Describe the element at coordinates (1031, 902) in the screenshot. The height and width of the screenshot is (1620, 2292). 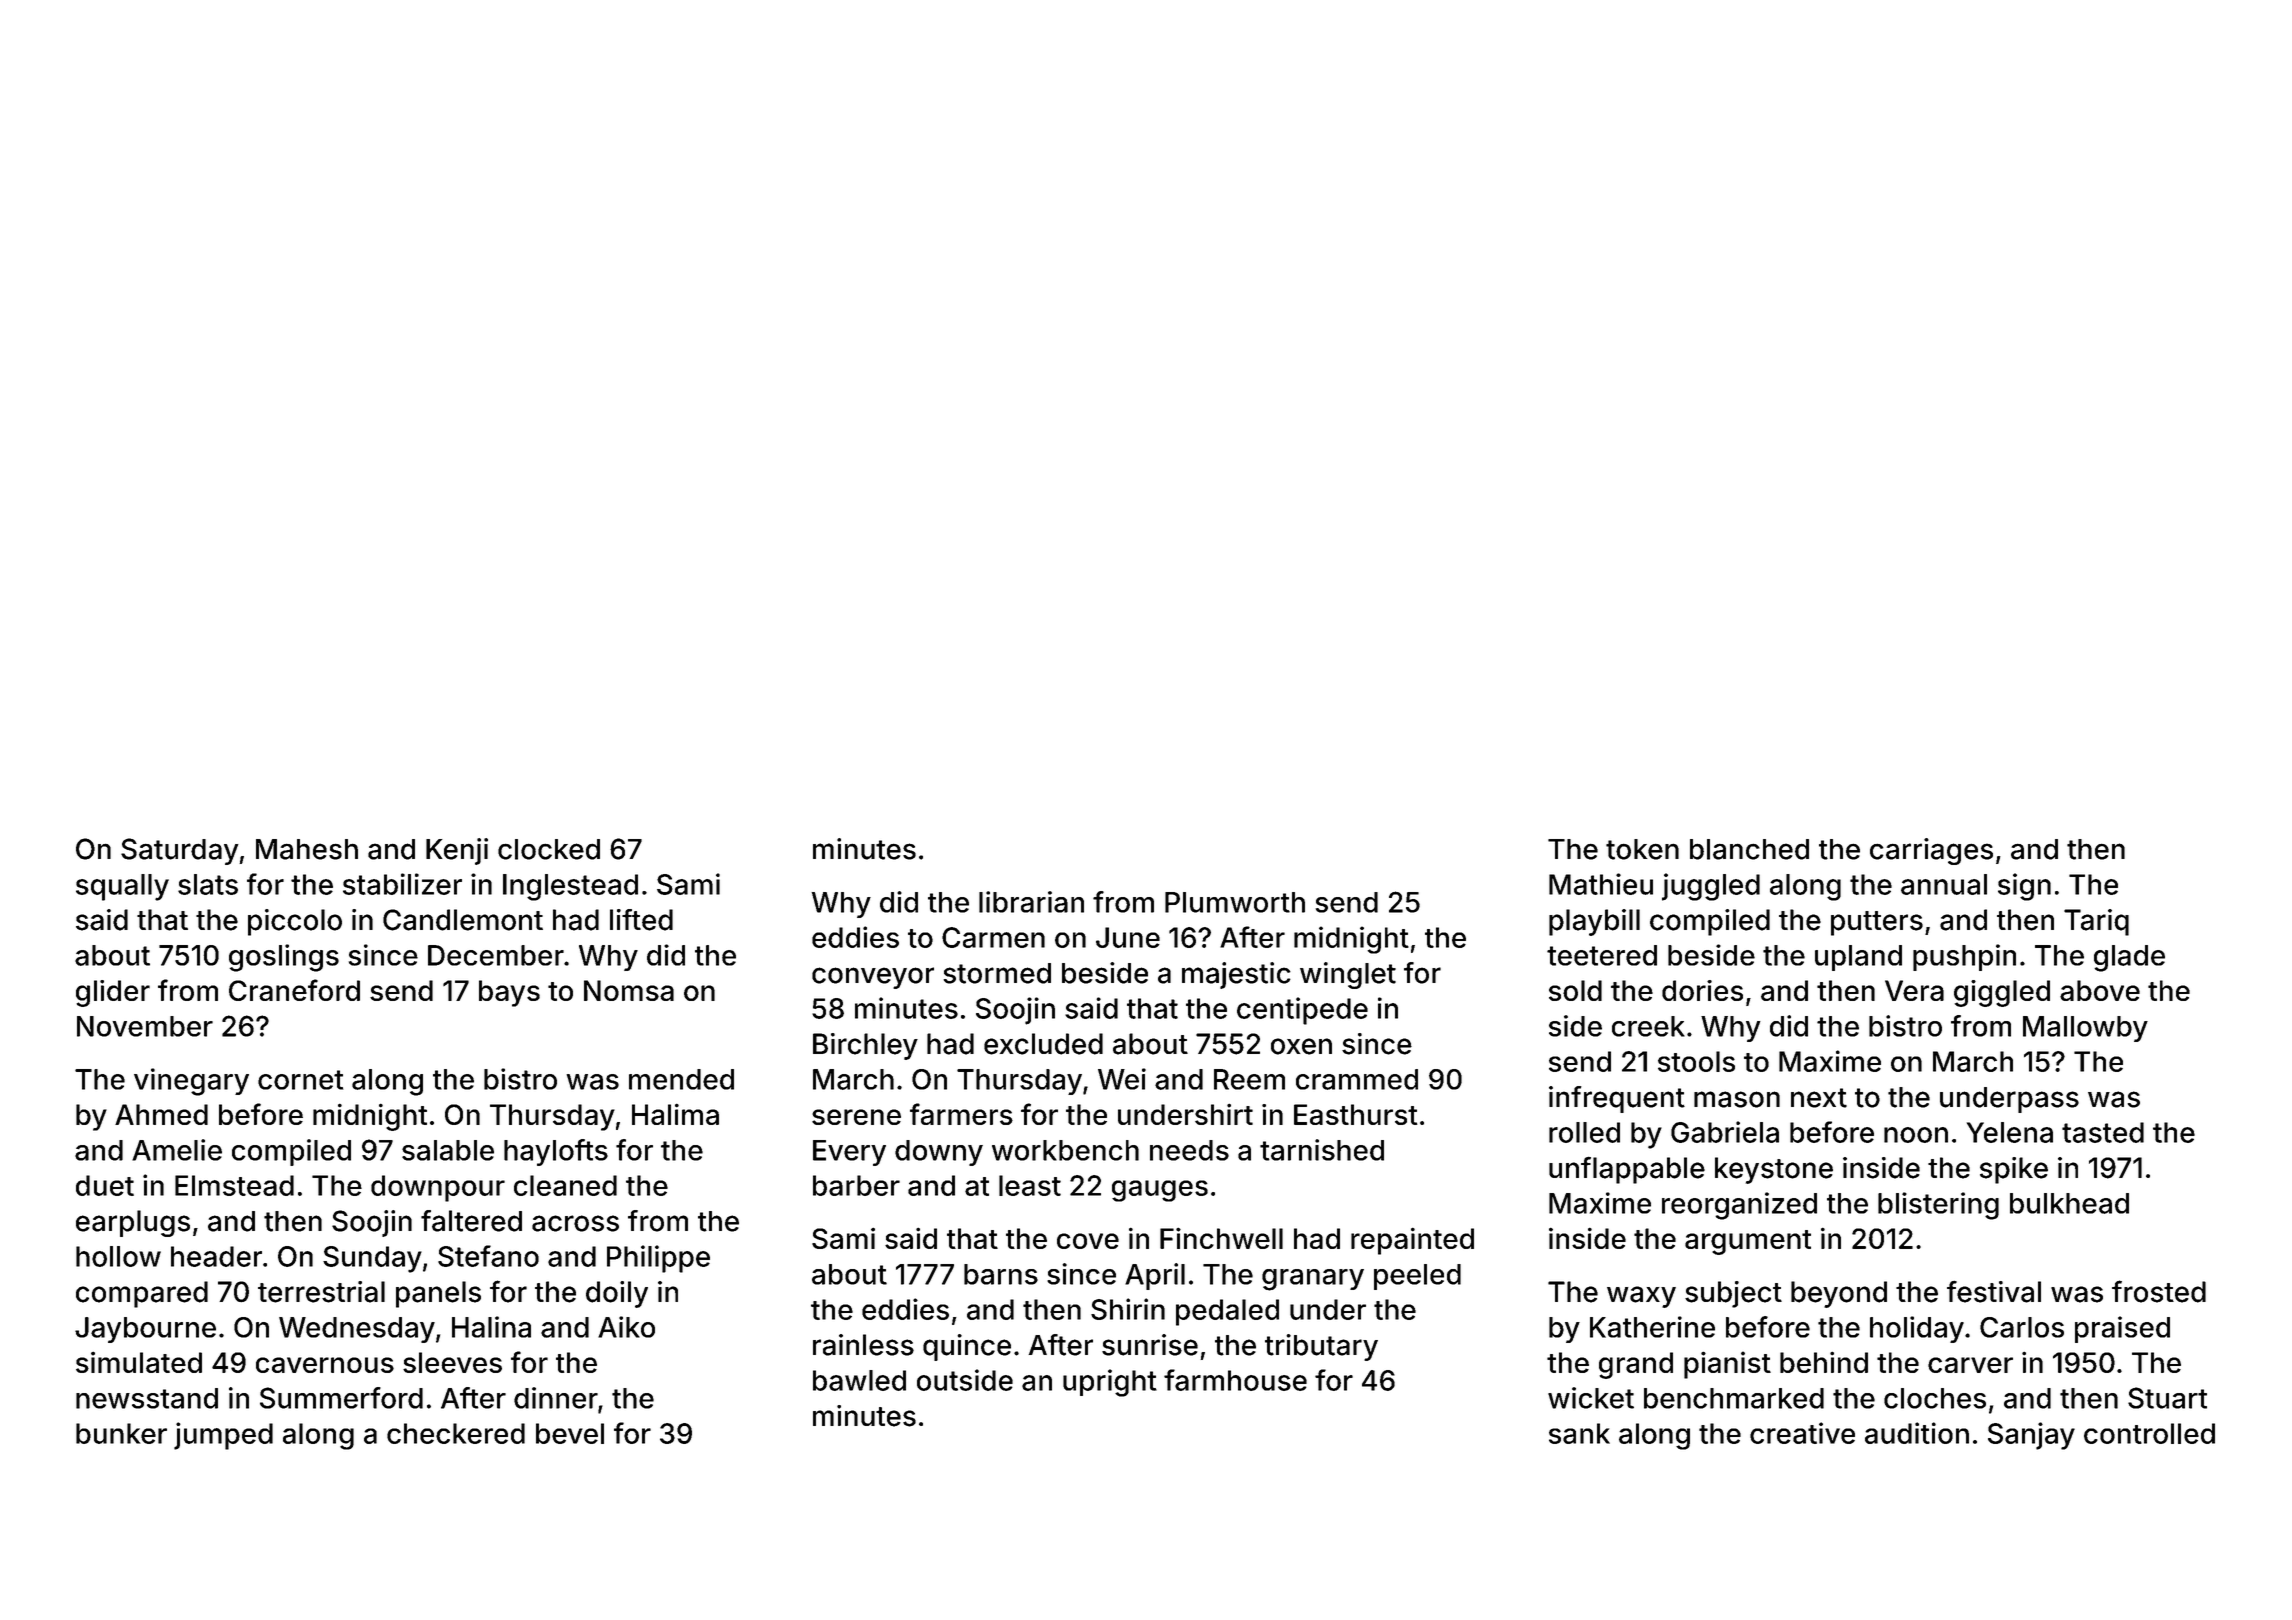
I see `librarian` at that location.
